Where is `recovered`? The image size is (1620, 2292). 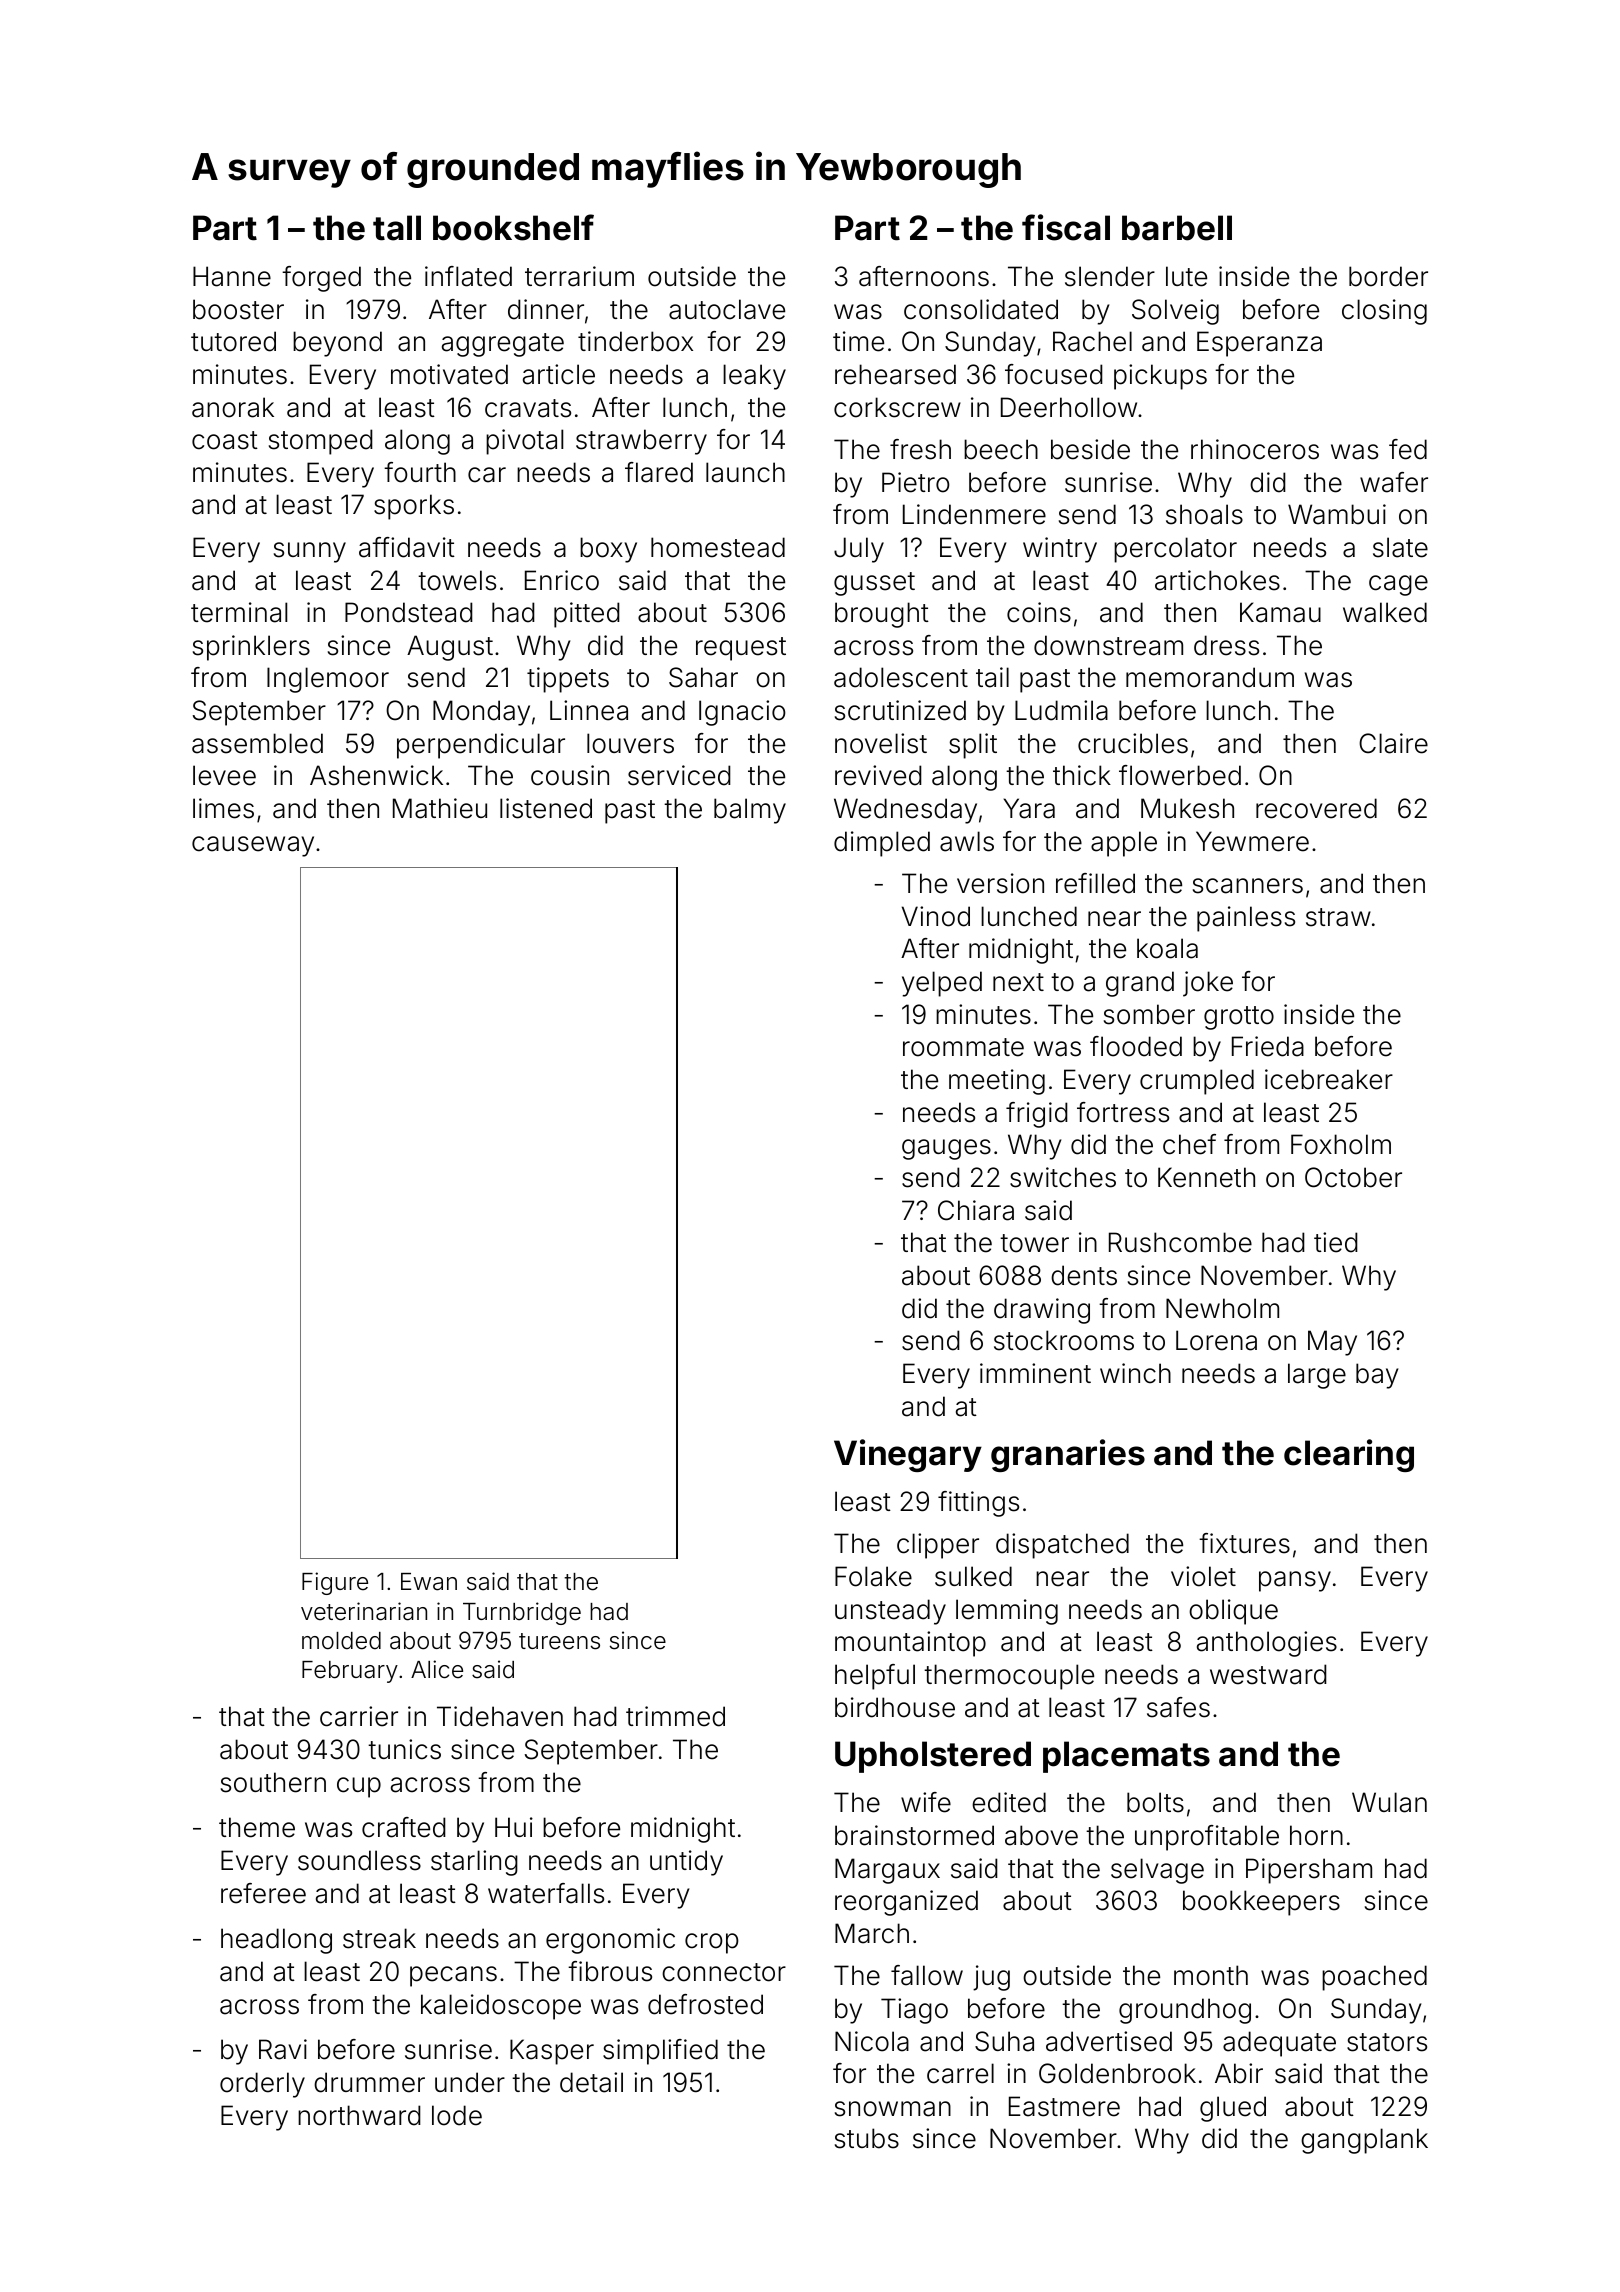
recovered is located at coordinates (1316, 808).
